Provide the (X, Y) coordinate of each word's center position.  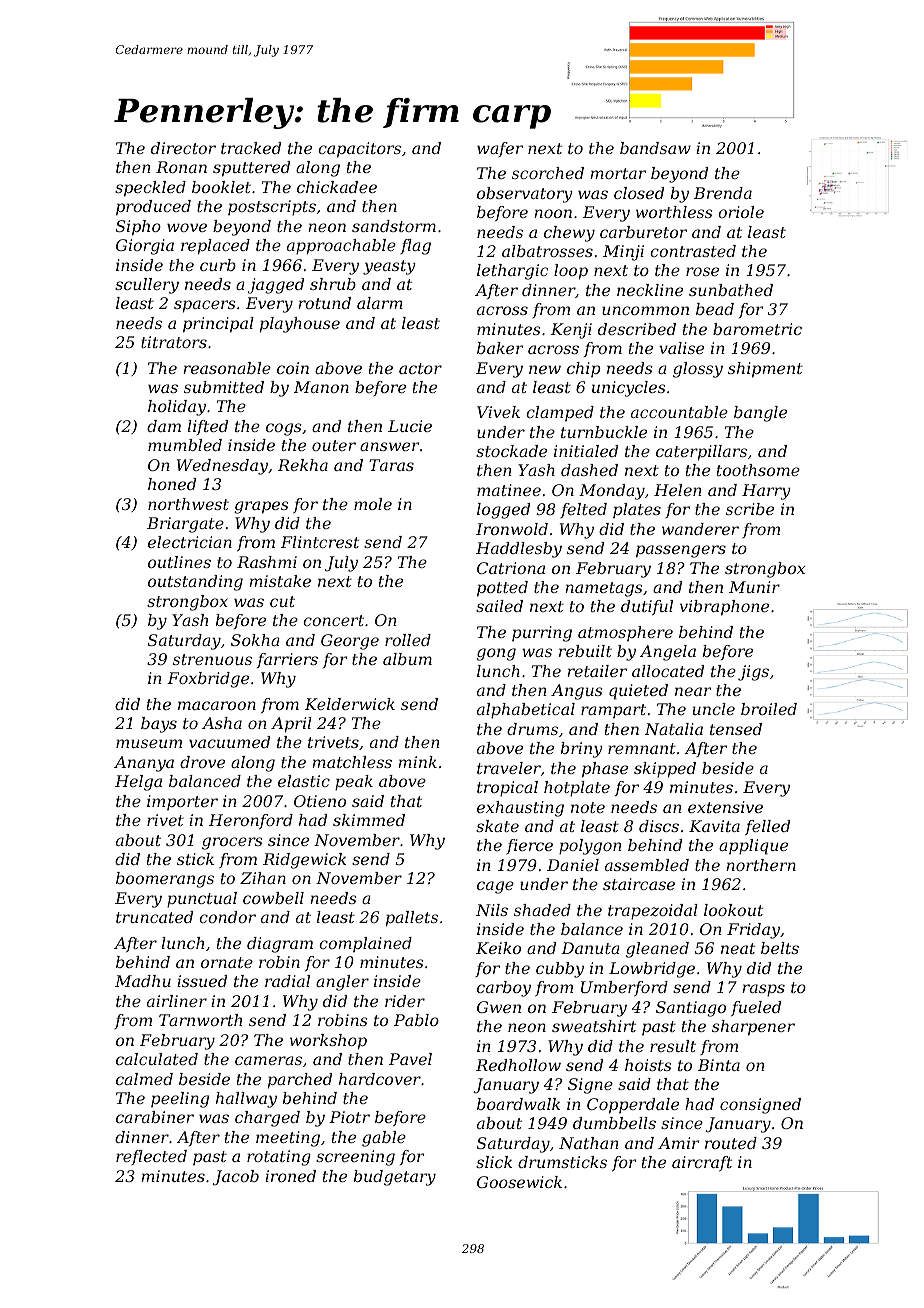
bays (159, 725)
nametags (604, 589)
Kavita (714, 826)
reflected (151, 1157)
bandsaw (655, 148)
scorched (548, 173)
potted (502, 589)
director (183, 148)
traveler (509, 768)
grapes (261, 507)
